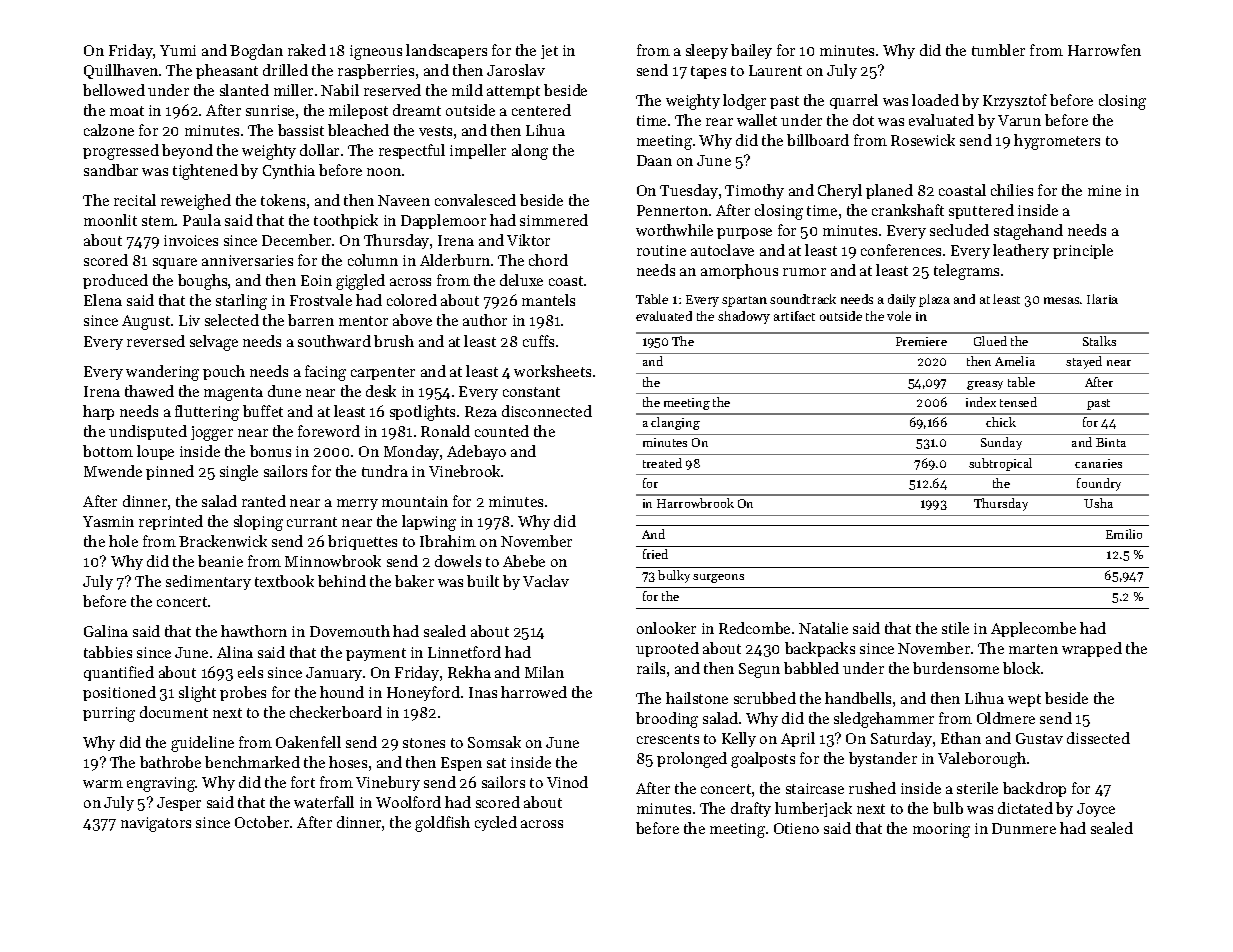 The image size is (1233, 952). What do you see at coordinates (256, 52) in the page?
I see `Bogdan` at bounding box center [256, 52].
